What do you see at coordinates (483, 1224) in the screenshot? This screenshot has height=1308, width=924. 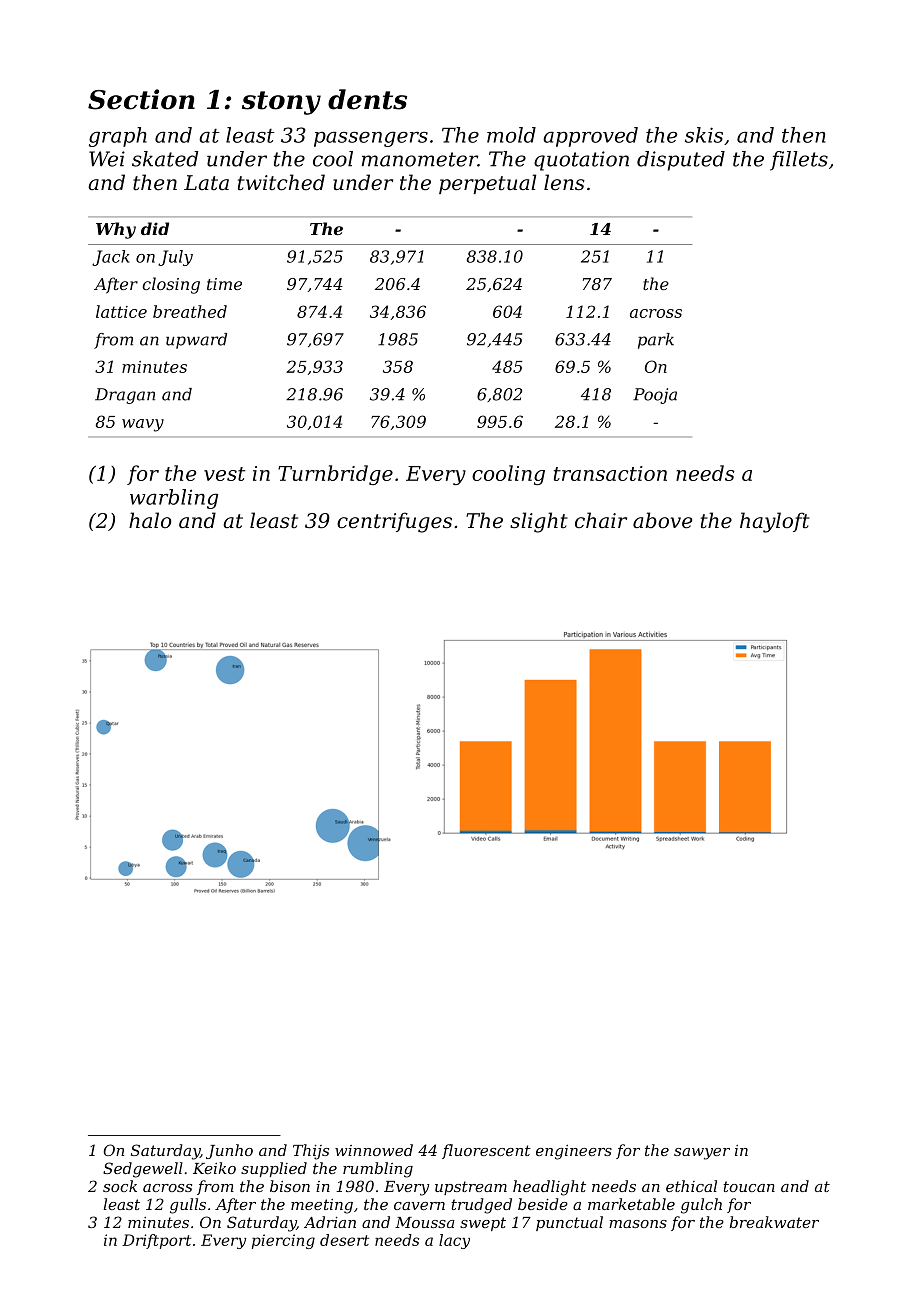 I see `swept` at bounding box center [483, 1224].
